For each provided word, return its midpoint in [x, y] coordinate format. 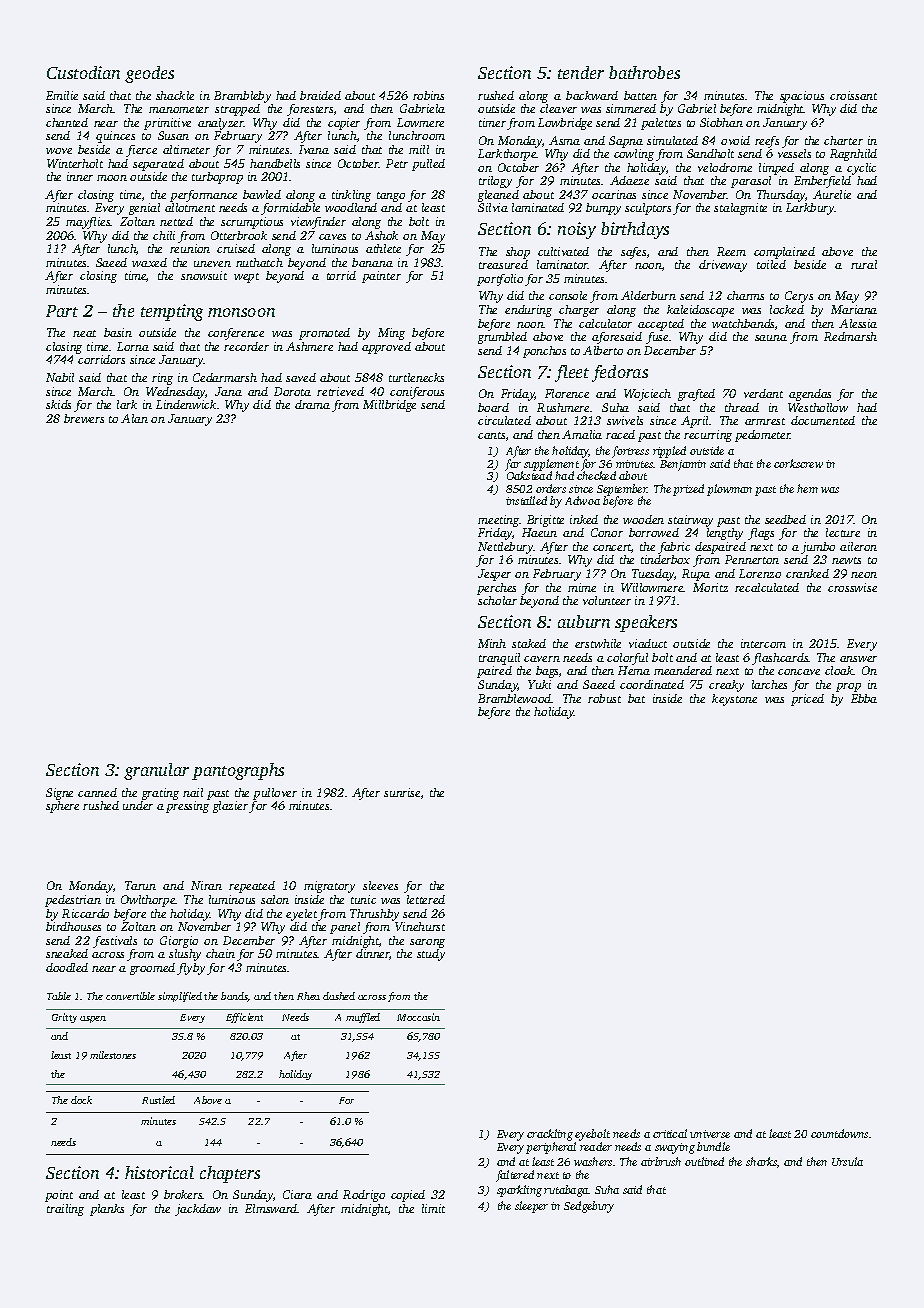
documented [823, 420]
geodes [149, 74]
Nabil [60, 377]
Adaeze [629, 180]
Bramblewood [515, 698]
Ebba [864, 698]
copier [344, 124]
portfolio [500, 280]
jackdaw [198, 1210]
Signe [59, 794]
